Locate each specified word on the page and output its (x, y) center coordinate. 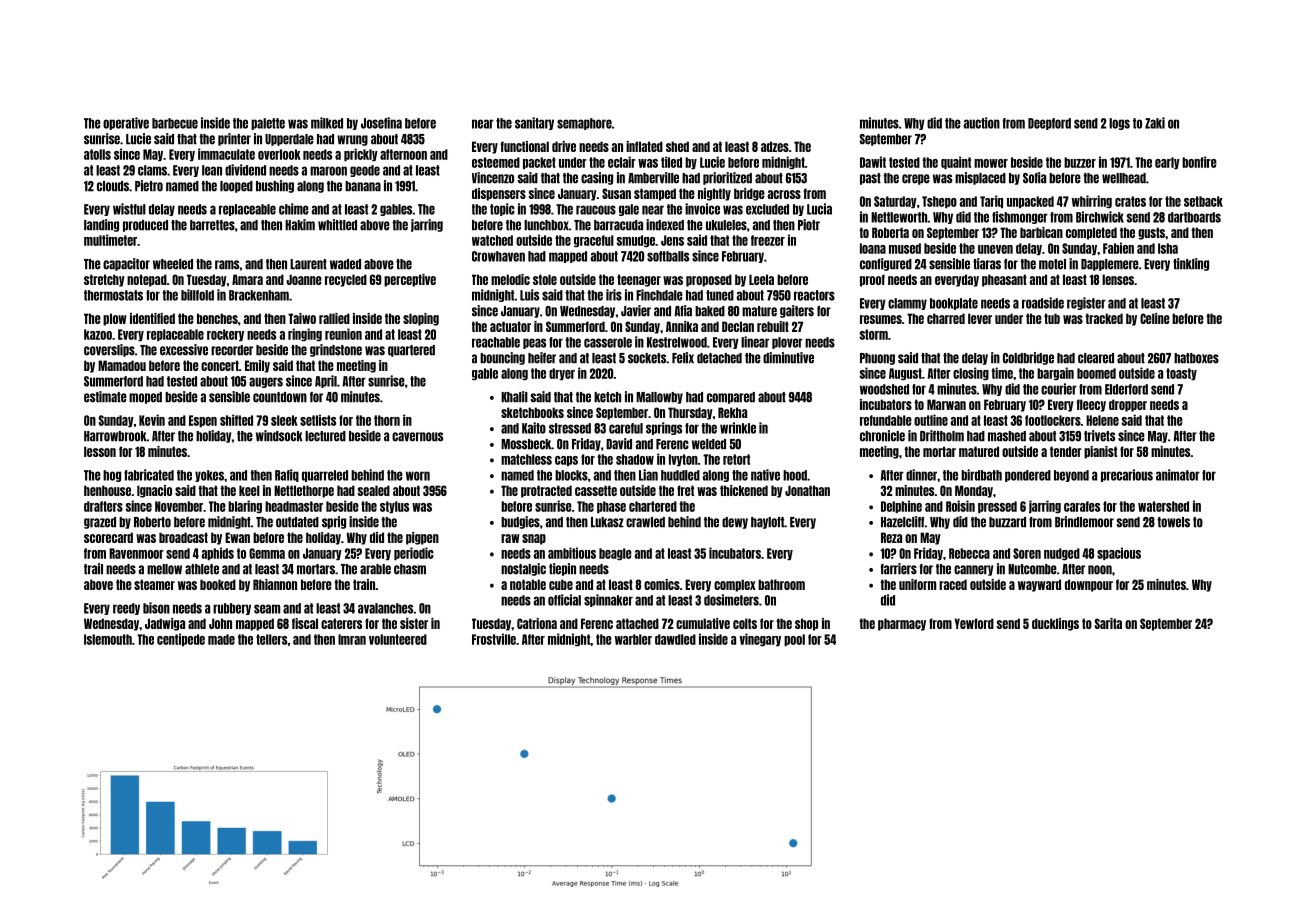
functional (524, 146)
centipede (181, 639)
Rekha (732, 412)
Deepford (1049, 124)
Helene (1102, 420)
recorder (232, 350)
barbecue (175, 123)
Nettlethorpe (304, 491)
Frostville (494, 639)
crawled (645, 522)
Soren (1027, 553)
